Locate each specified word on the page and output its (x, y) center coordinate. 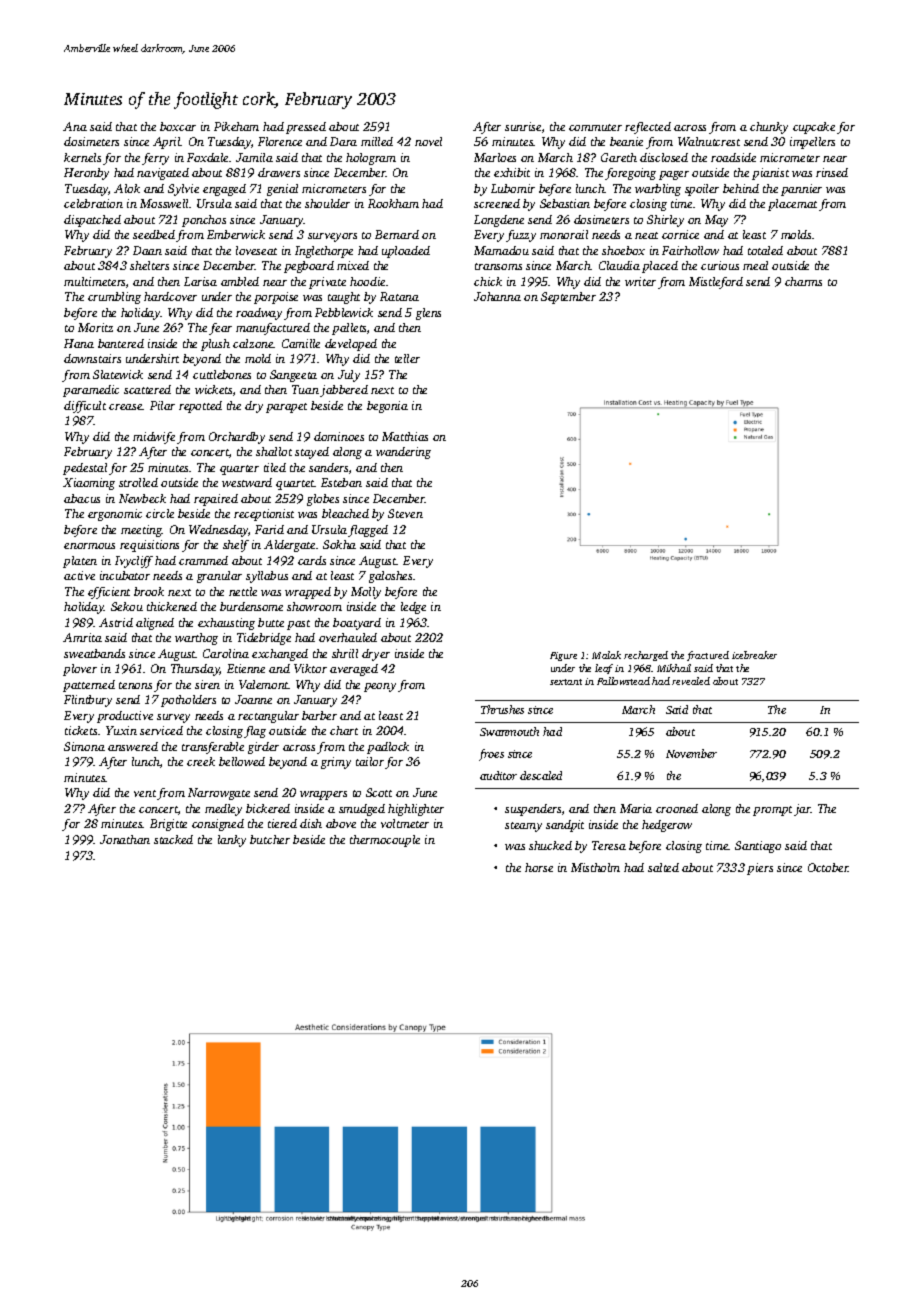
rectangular (268, 717)
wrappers (323, 795)
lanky (232, 841)
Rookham (393, 203)
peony (380, 687)
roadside (733, 157)
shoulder (327, 203)
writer (640, 281)
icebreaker (754, 655)
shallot (274, 451)
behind (741, 188)
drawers (279, 172)
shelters (149, 265)
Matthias (405, 436)
